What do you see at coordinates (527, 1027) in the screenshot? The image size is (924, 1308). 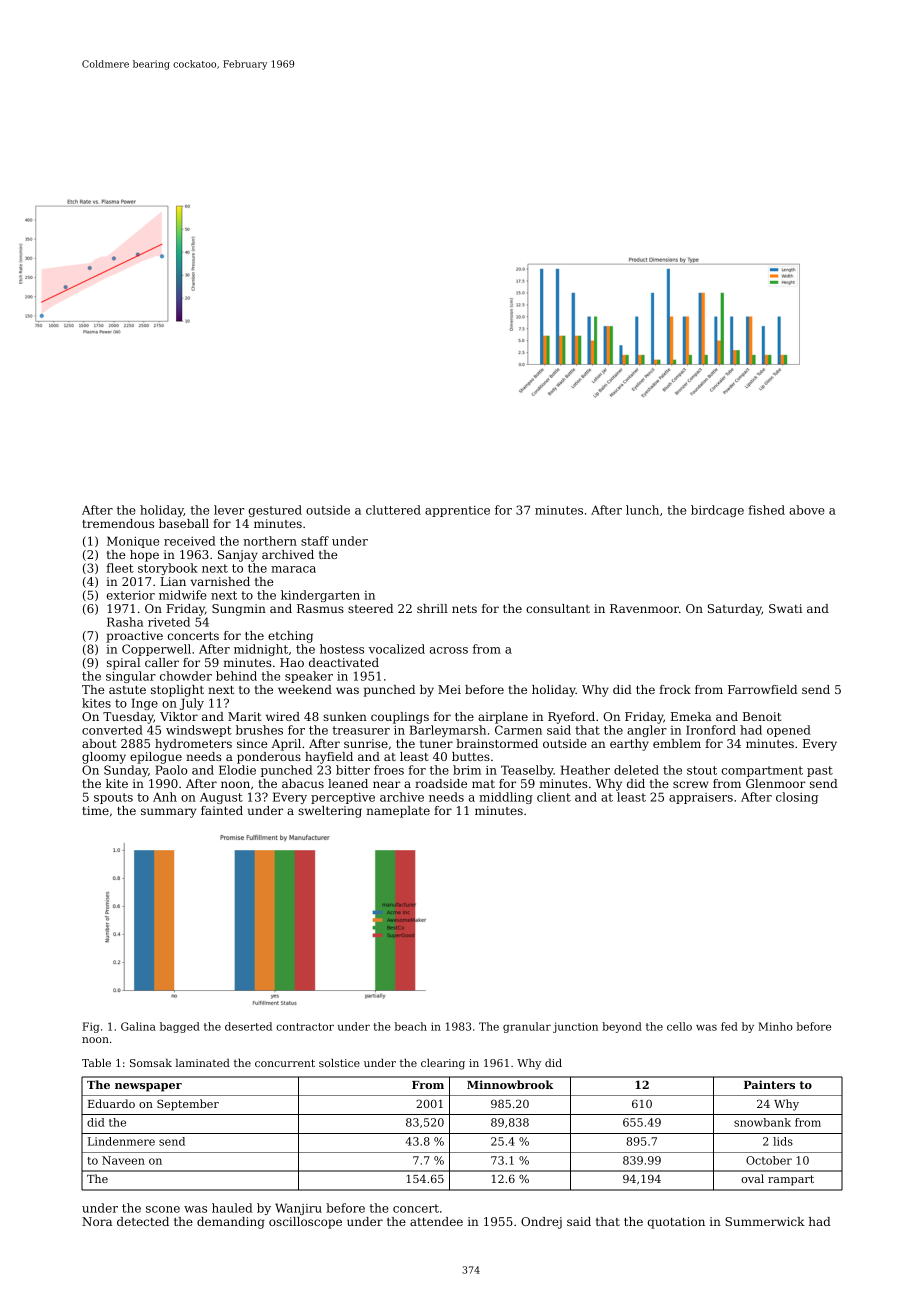 I see `granular` at bounding box center [527, 1027].
